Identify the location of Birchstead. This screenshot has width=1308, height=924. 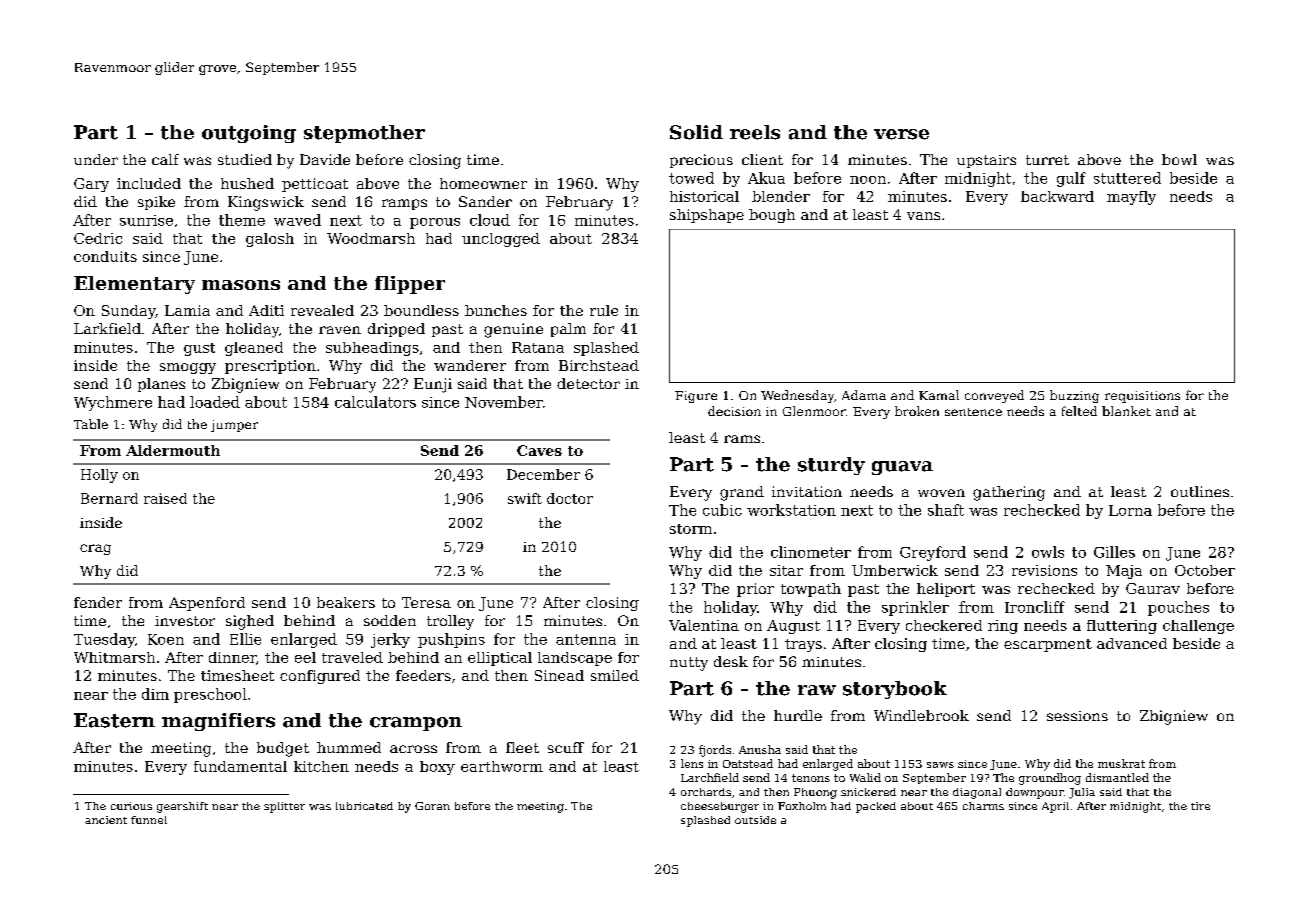
(599, 365).
